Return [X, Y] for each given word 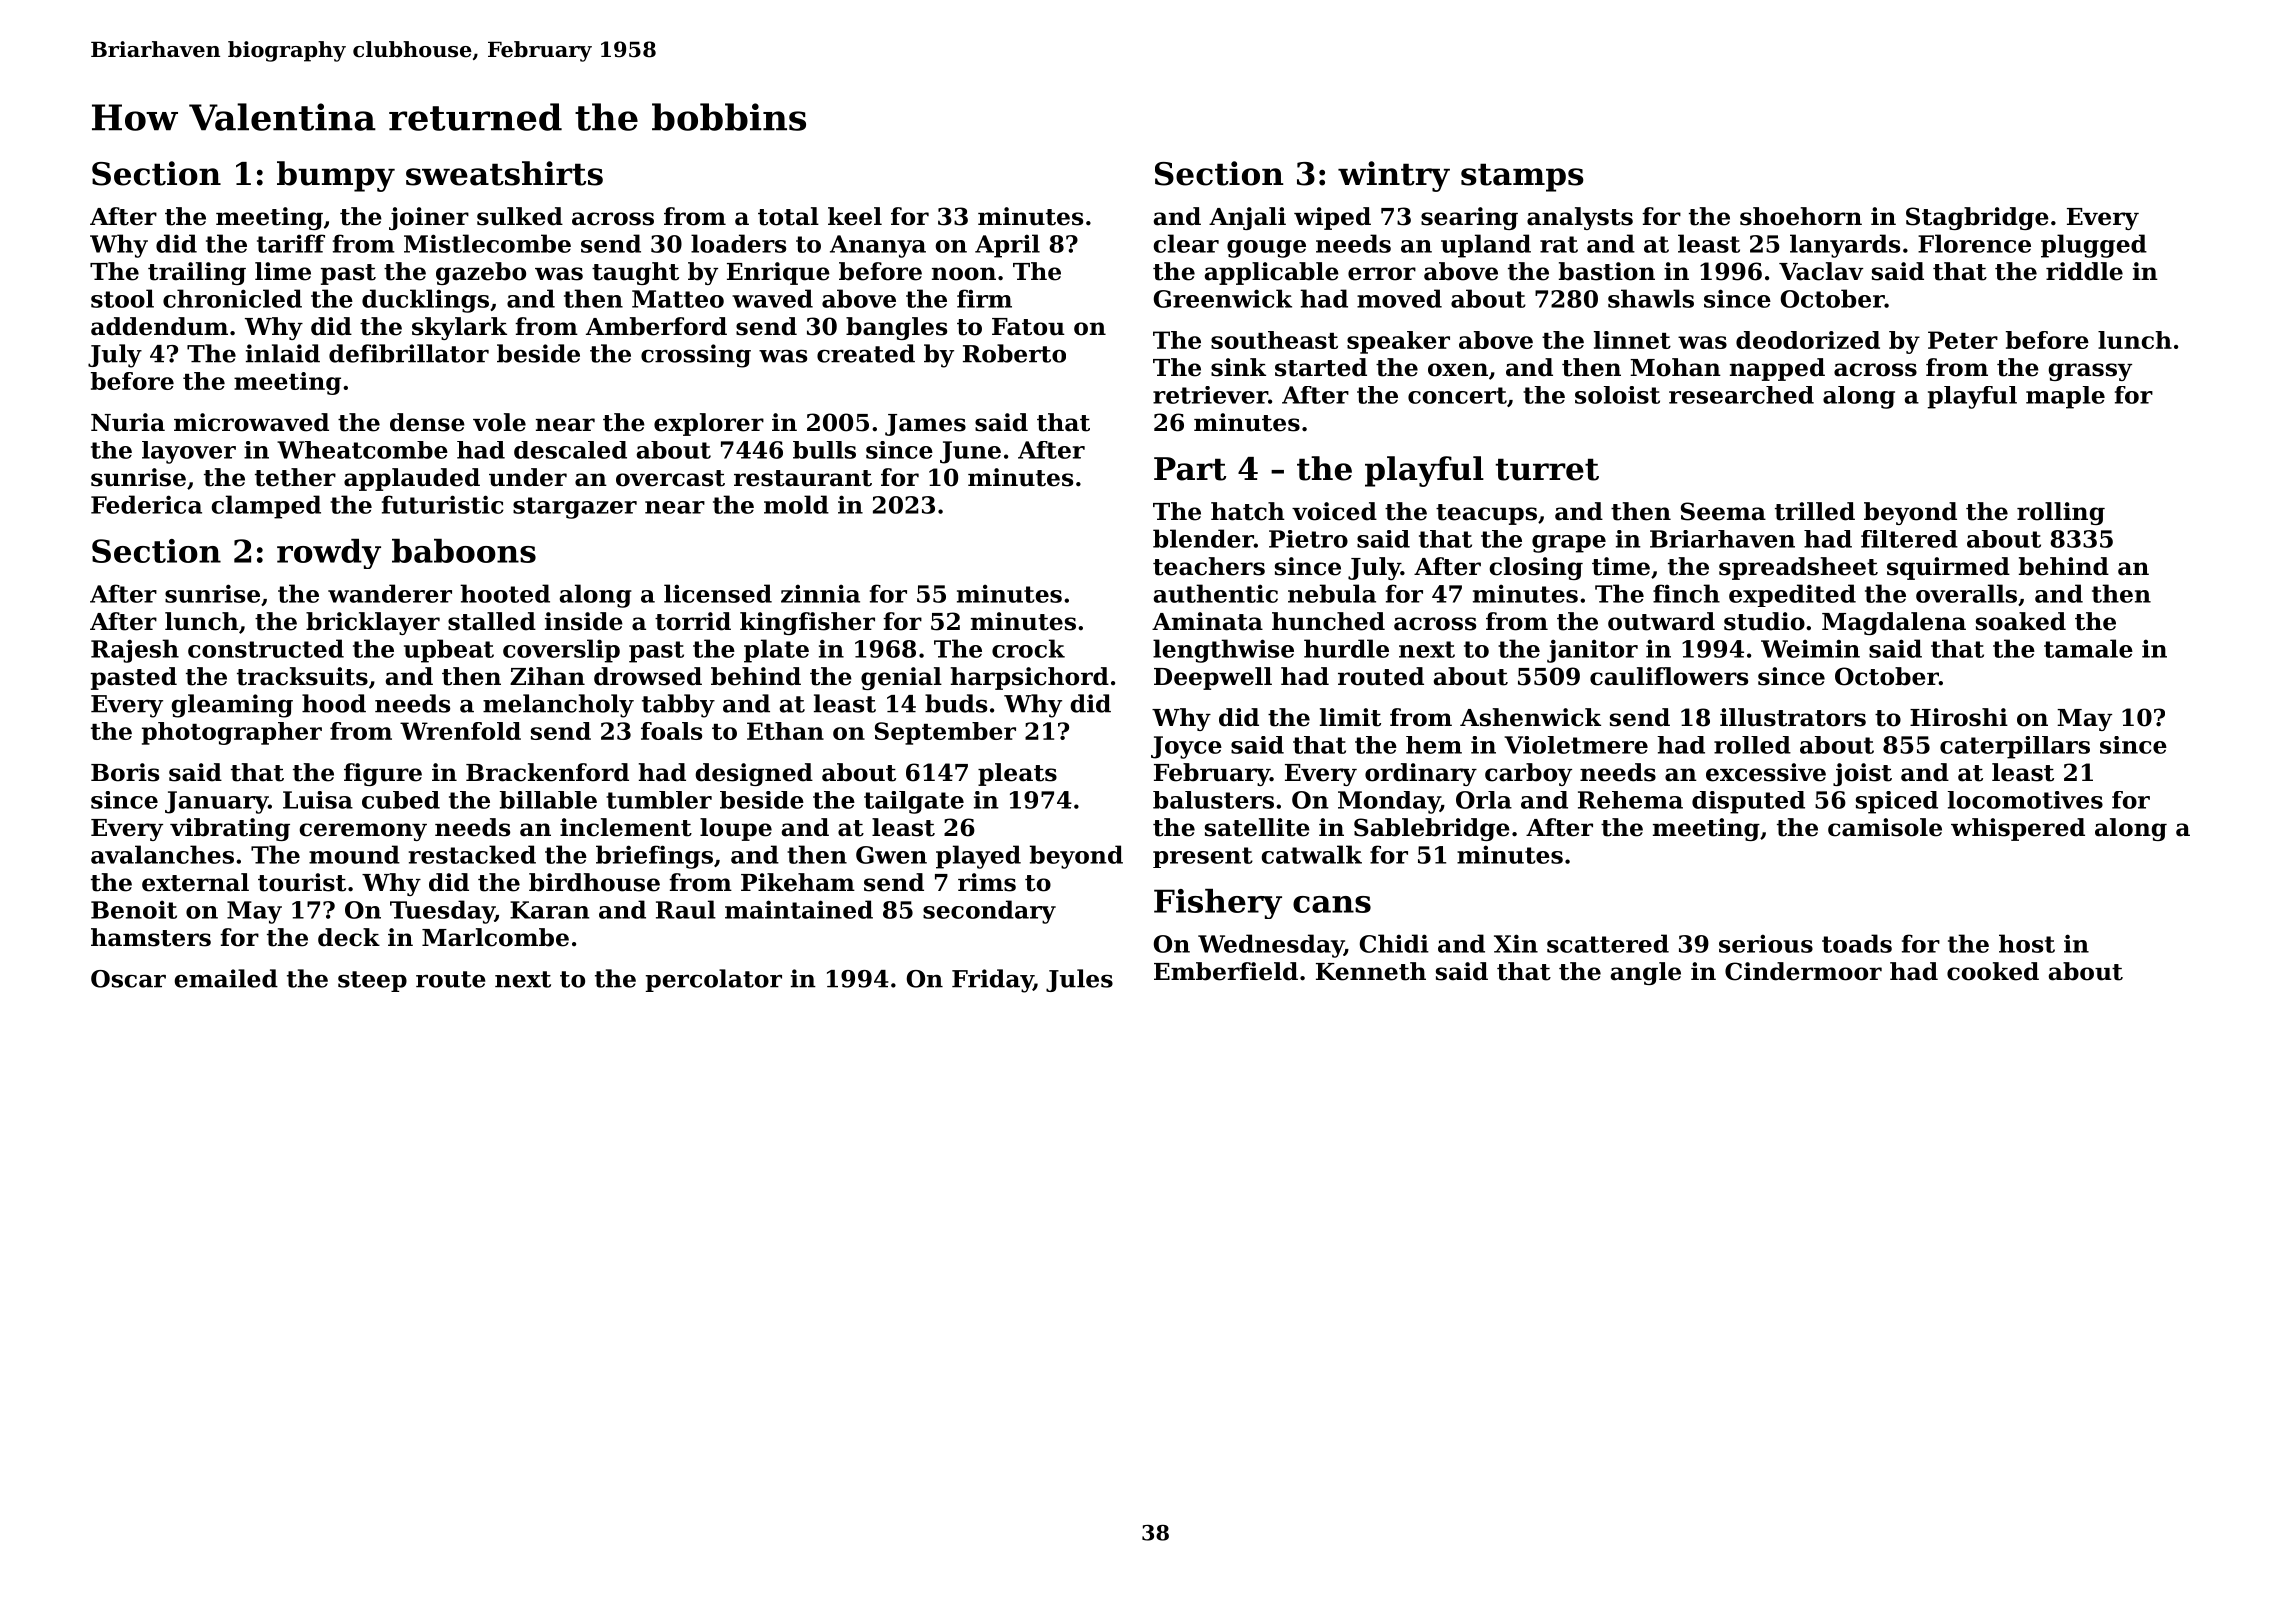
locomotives [2025, 800]
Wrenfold [460, 731]
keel [855, 216]
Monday [1389, 802]
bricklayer [373, 623]
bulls [824, 450]
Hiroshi [1959, 717]
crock [1028, 648]
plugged [2094, 246]
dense [427, 422]
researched [1741, 395]
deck [349, 937]
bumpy [336, 176]
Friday [992, 981]
